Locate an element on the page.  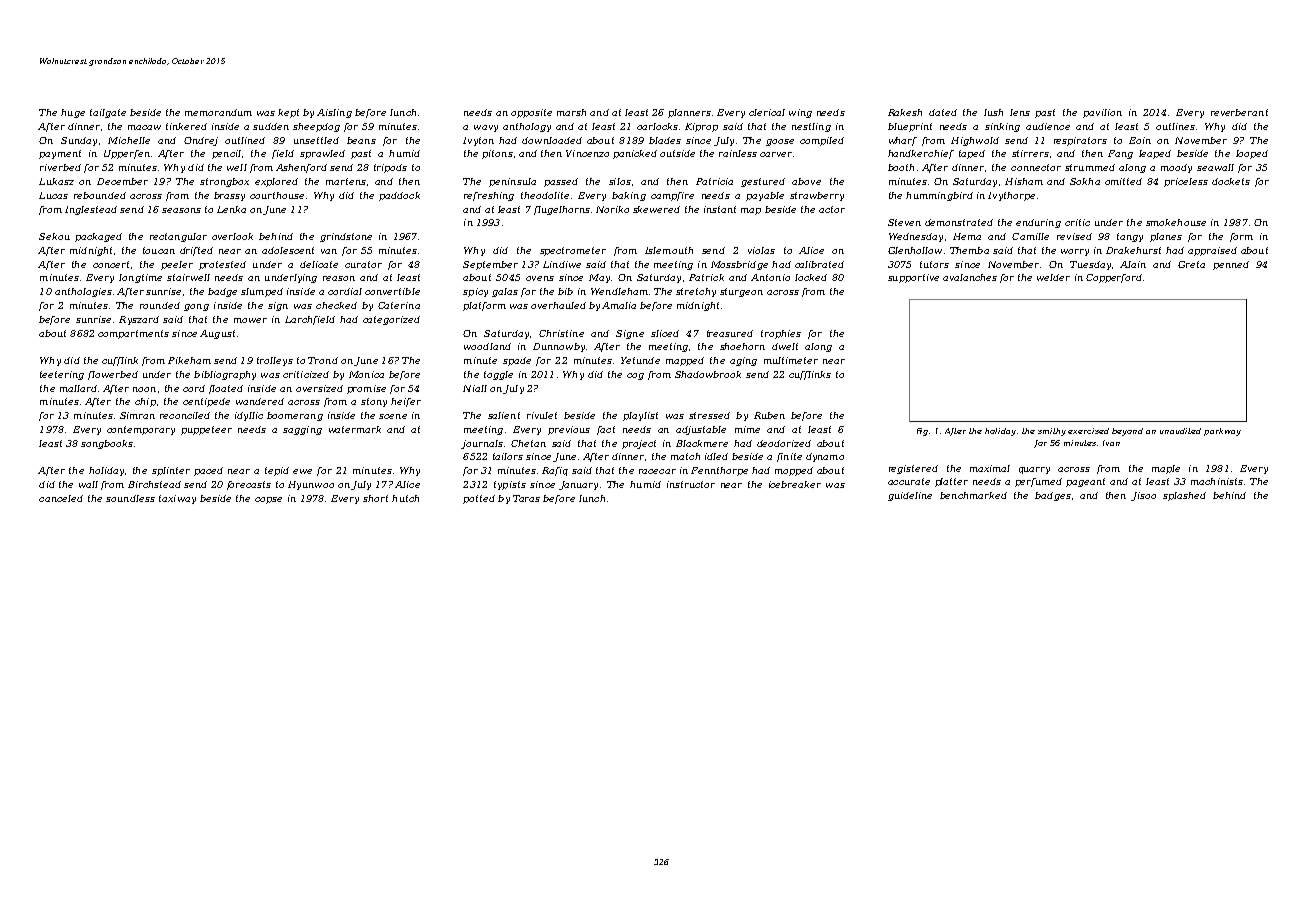
multimeter is located at coordinates (791, 360).
